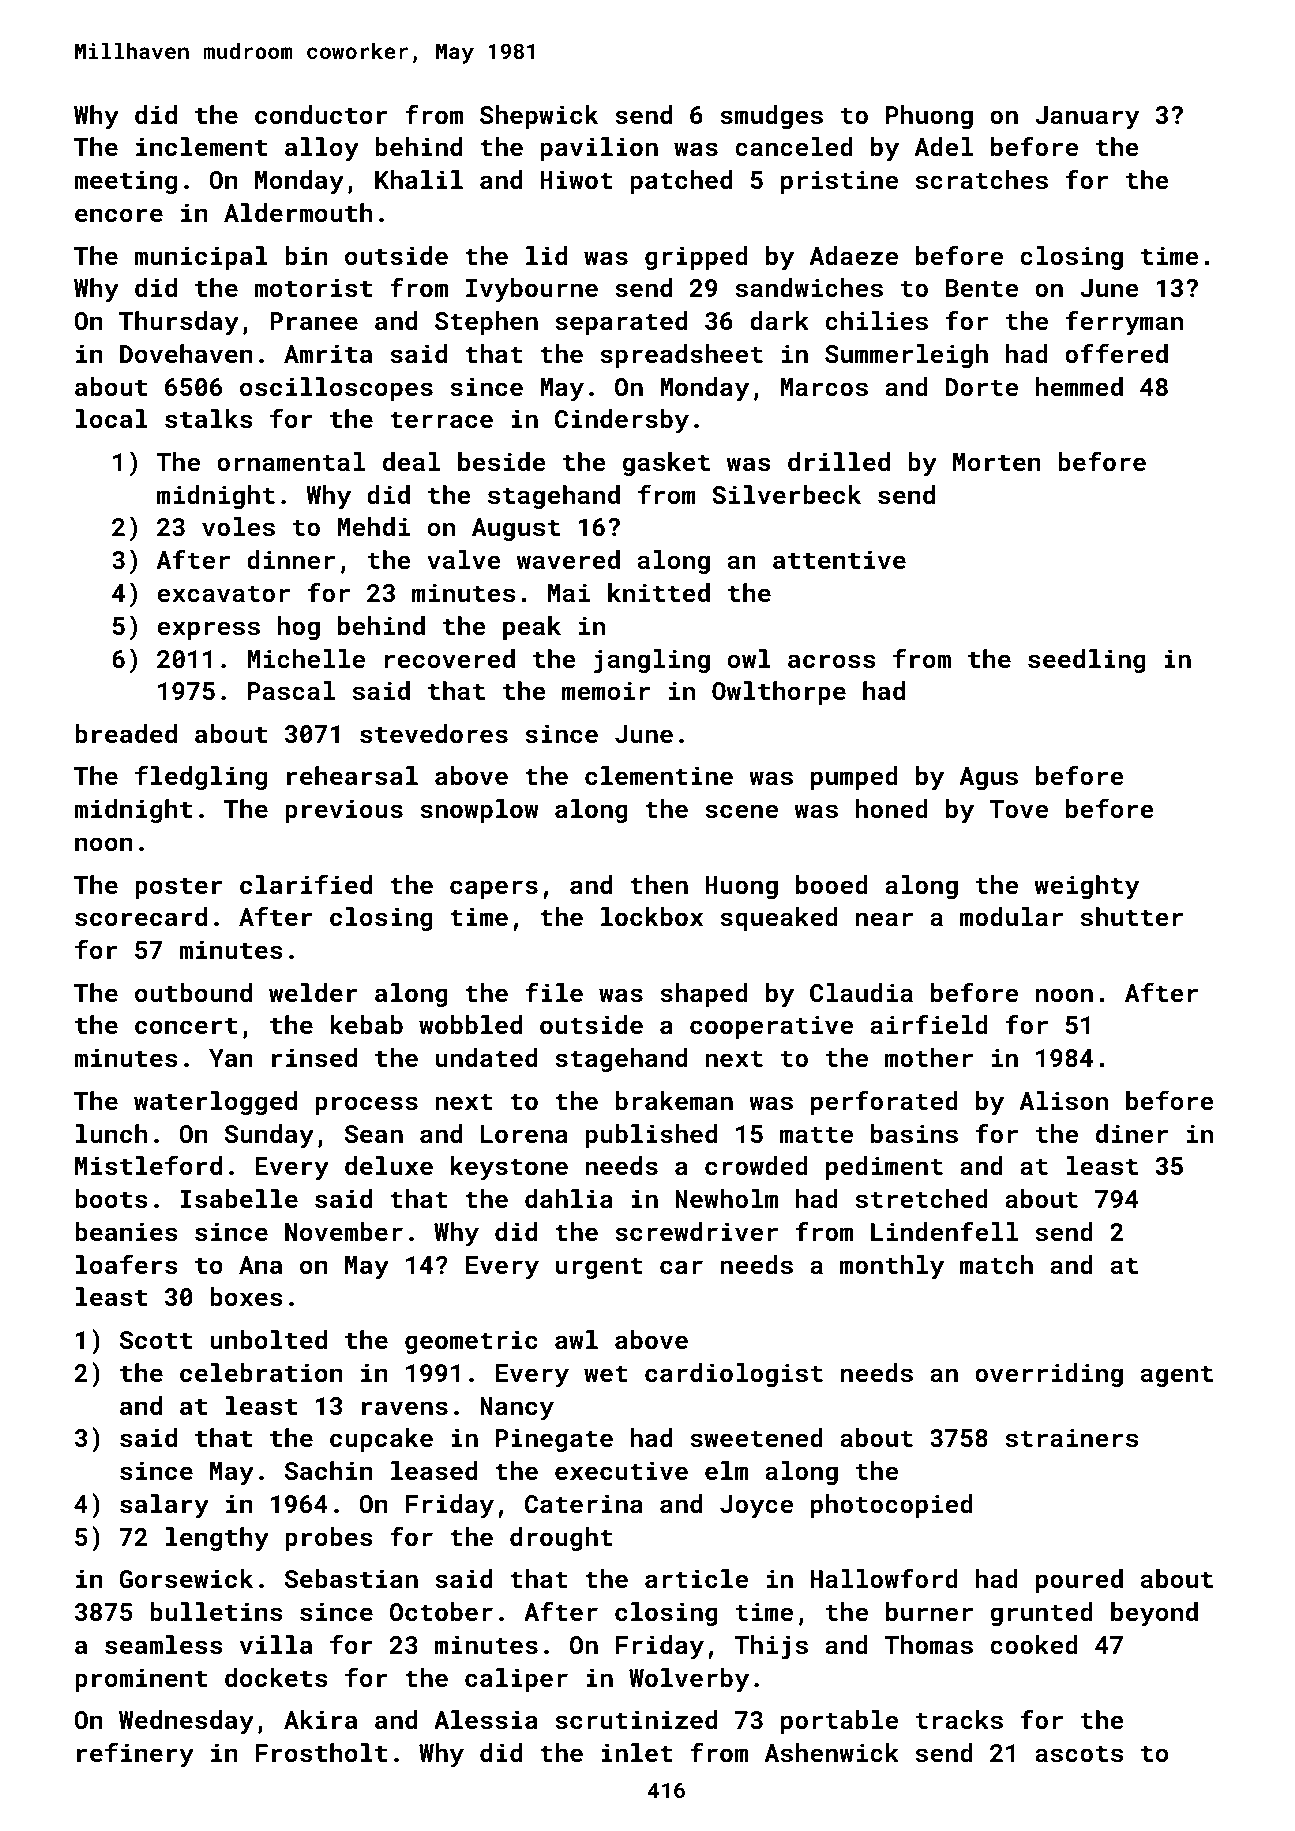 This document has height=1831, width=1295. Describe the element at coordinates (621, 1470) in the document. I see `executive` at that location.
